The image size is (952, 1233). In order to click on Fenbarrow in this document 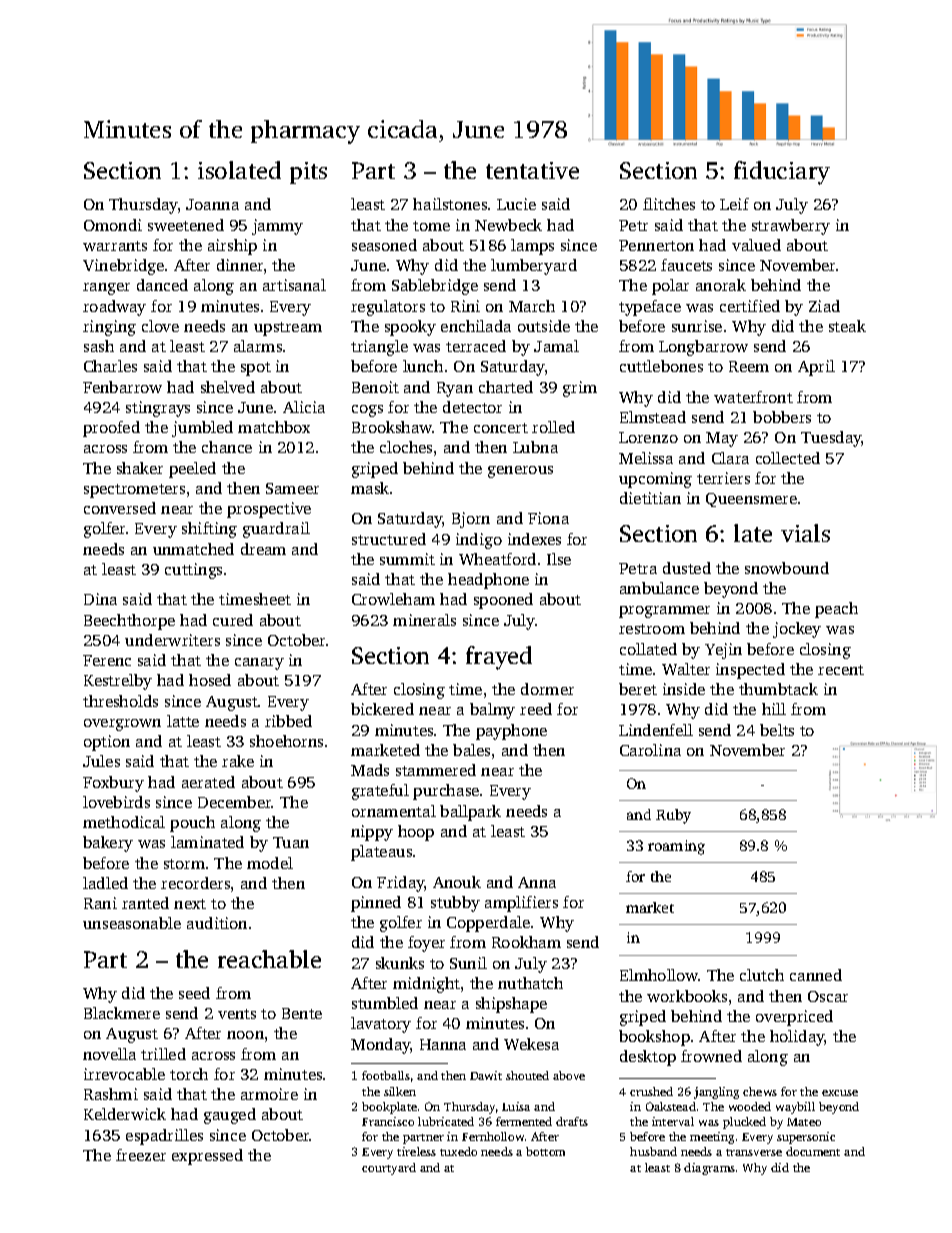, I will do `click(122, 387)`.
